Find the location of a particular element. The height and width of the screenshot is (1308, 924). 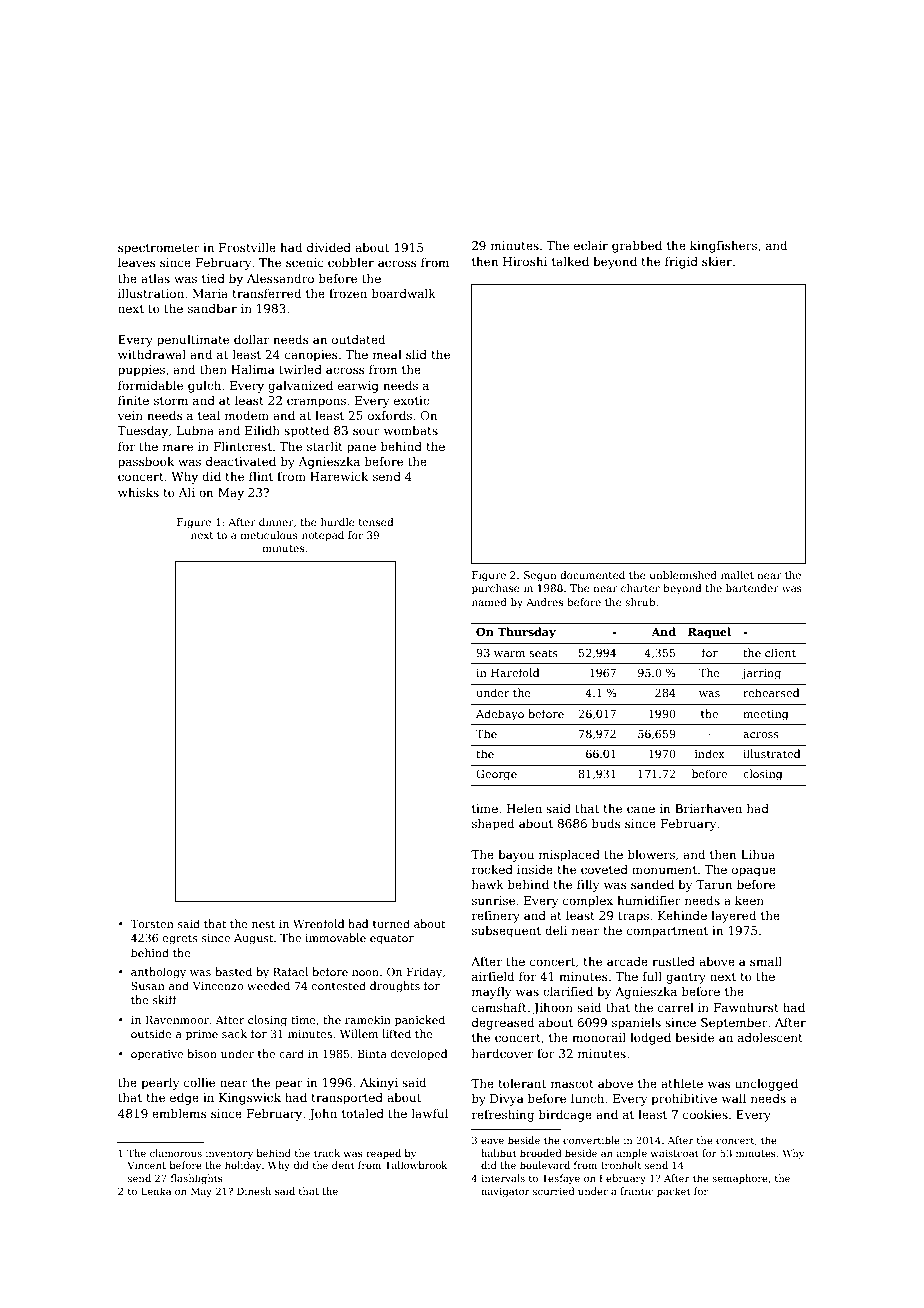

wombats is located at coordinates (411, 430).
